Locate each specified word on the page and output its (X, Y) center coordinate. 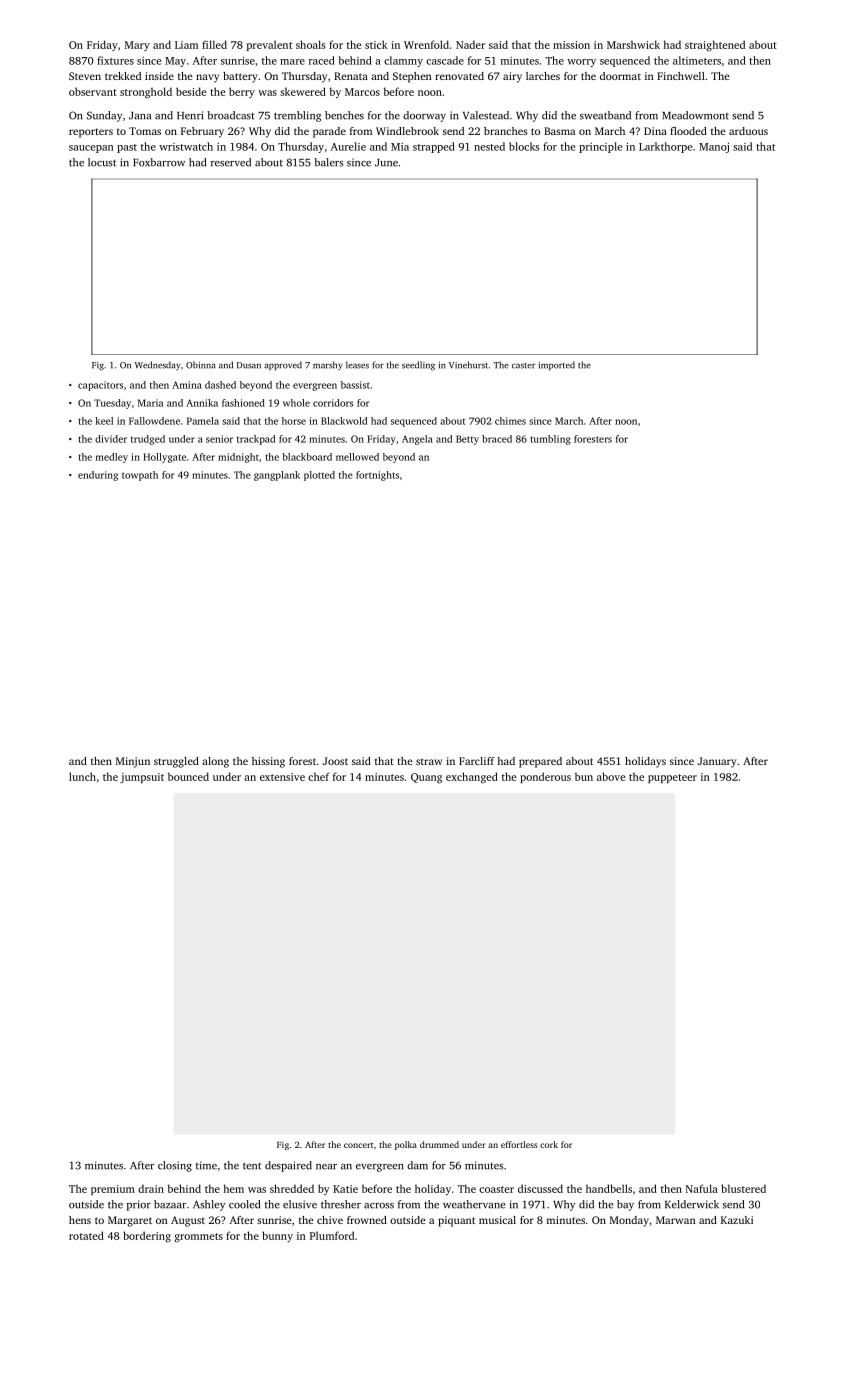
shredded (292, 1188)
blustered (743, 1188)
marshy (328, 365)
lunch (82, 776)
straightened (715, 46)
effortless (519, 1144)
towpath (140, 476)
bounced (188, 776)
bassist (355, 385)
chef (319, 776)
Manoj (714, 148)
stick (376, 44)
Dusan (249, 365)
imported (556, 366)
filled (214, 44)
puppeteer (672, 778)
